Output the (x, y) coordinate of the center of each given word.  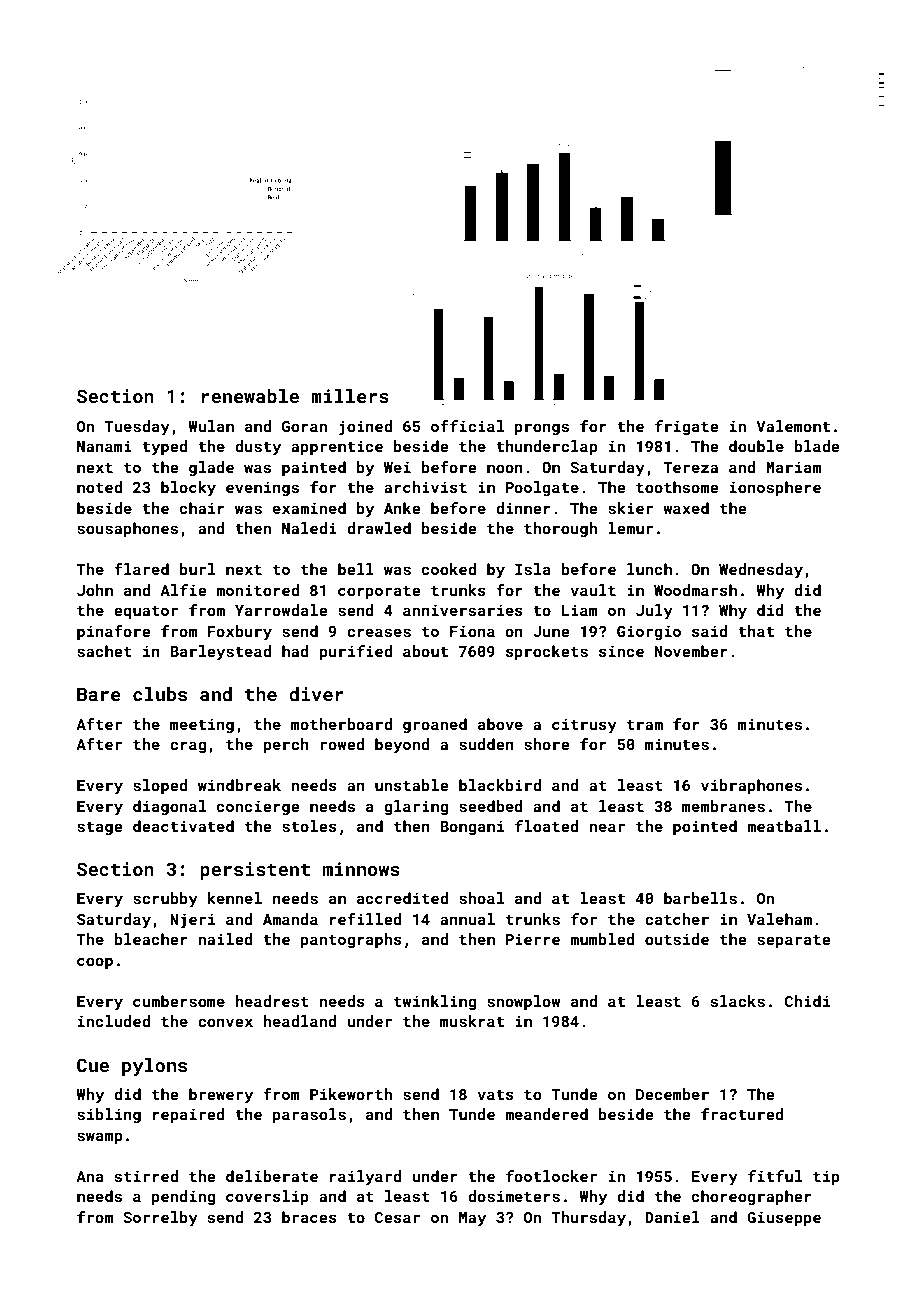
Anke (402, 508)
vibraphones (751, 786)
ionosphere (775, 488)
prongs (542, 429)
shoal (481, 898)
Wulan (211, 426)
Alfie (183, 590)
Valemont (793, 426)
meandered (546, 1114)
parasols (309, 1115)
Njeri (192, 921)
